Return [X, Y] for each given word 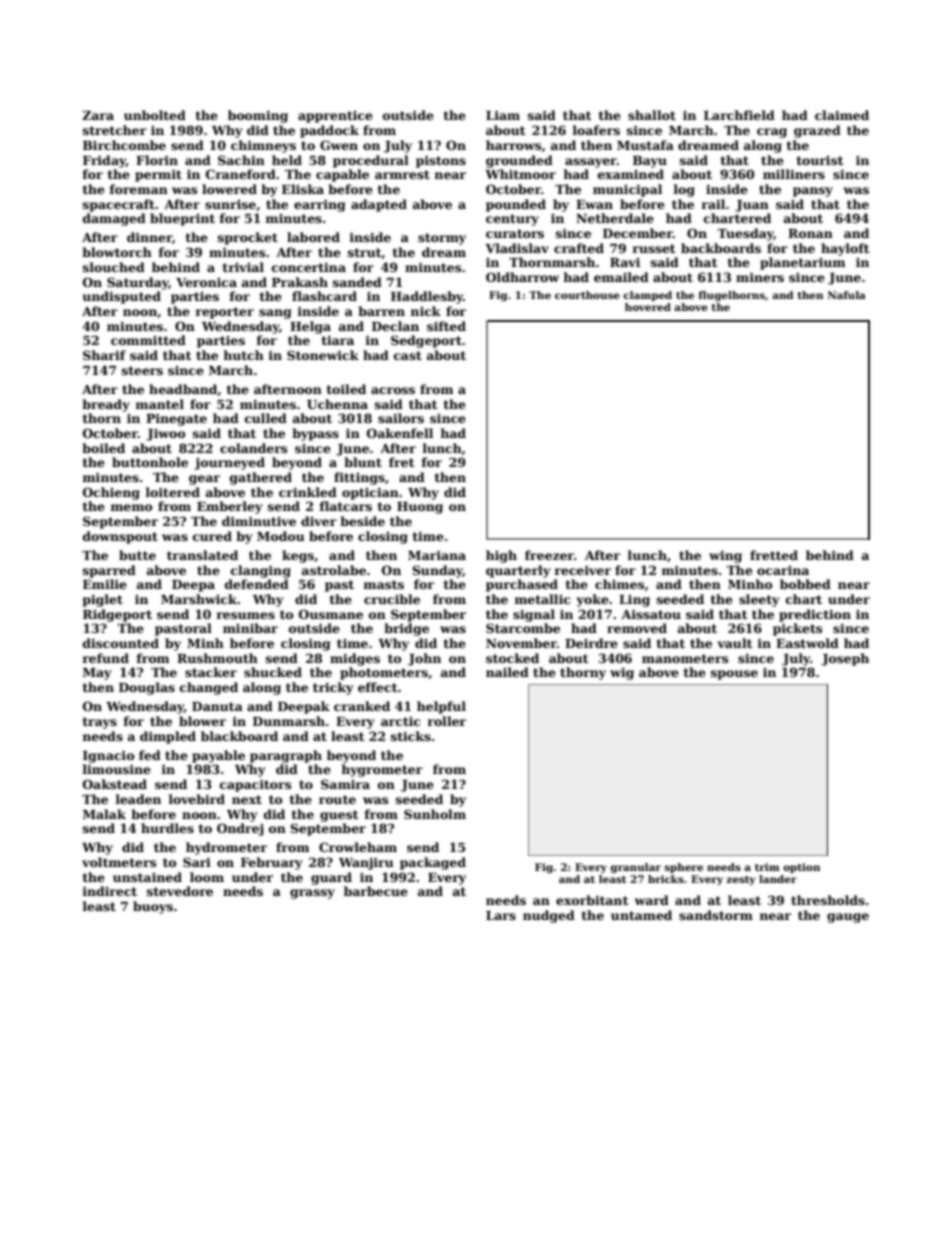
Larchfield [739, 115]
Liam [503, 115]
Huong [420, 508]
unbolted [155, 115]
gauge [848, 918]
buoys [153, 907]
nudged [549, 916]
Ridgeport [117, 615]
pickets [797, 629]
